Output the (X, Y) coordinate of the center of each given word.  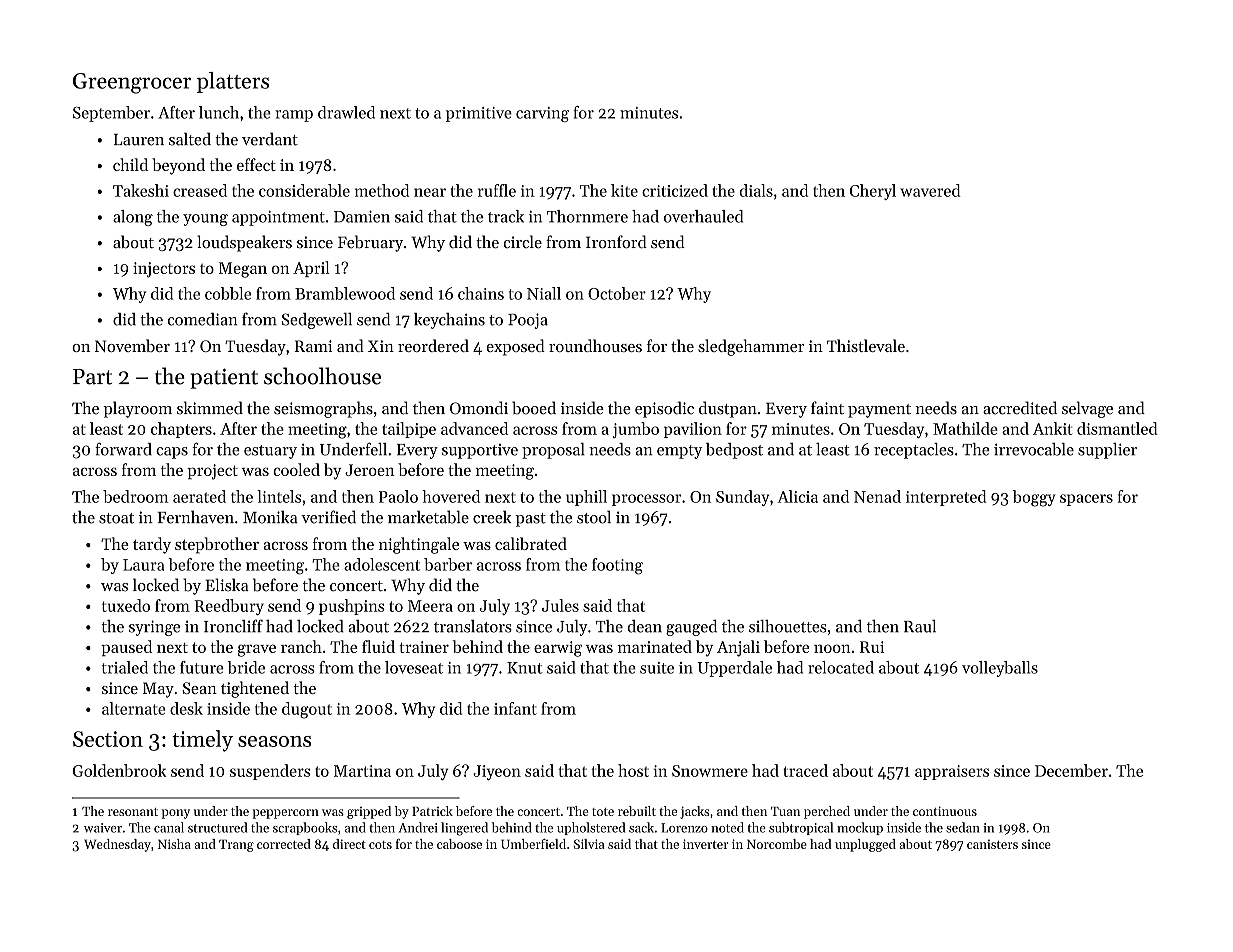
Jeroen (369, 470)
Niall (544, 293)
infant (515, 708)
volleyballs (1000, 669)
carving (542, 114)
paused (126, 648)
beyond (178, 166)
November (132, 345)
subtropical (801, 828)
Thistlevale (866, 345)
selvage (1087, 409)
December (1071, 770)
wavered (930, 190)
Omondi (479, 408)
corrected (284, 844)
